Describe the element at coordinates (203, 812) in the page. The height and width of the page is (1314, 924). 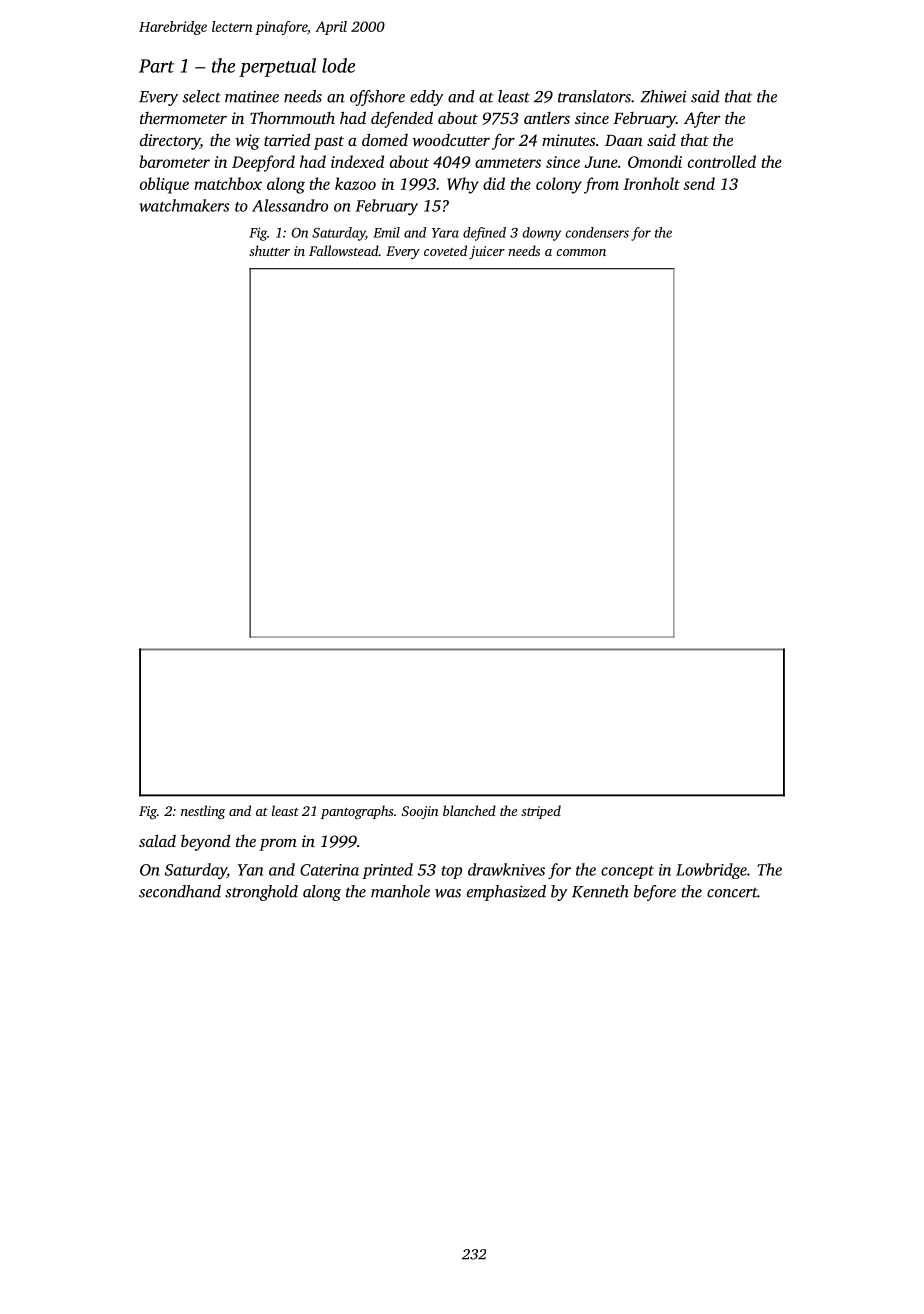
I see `nestling` at that location.
